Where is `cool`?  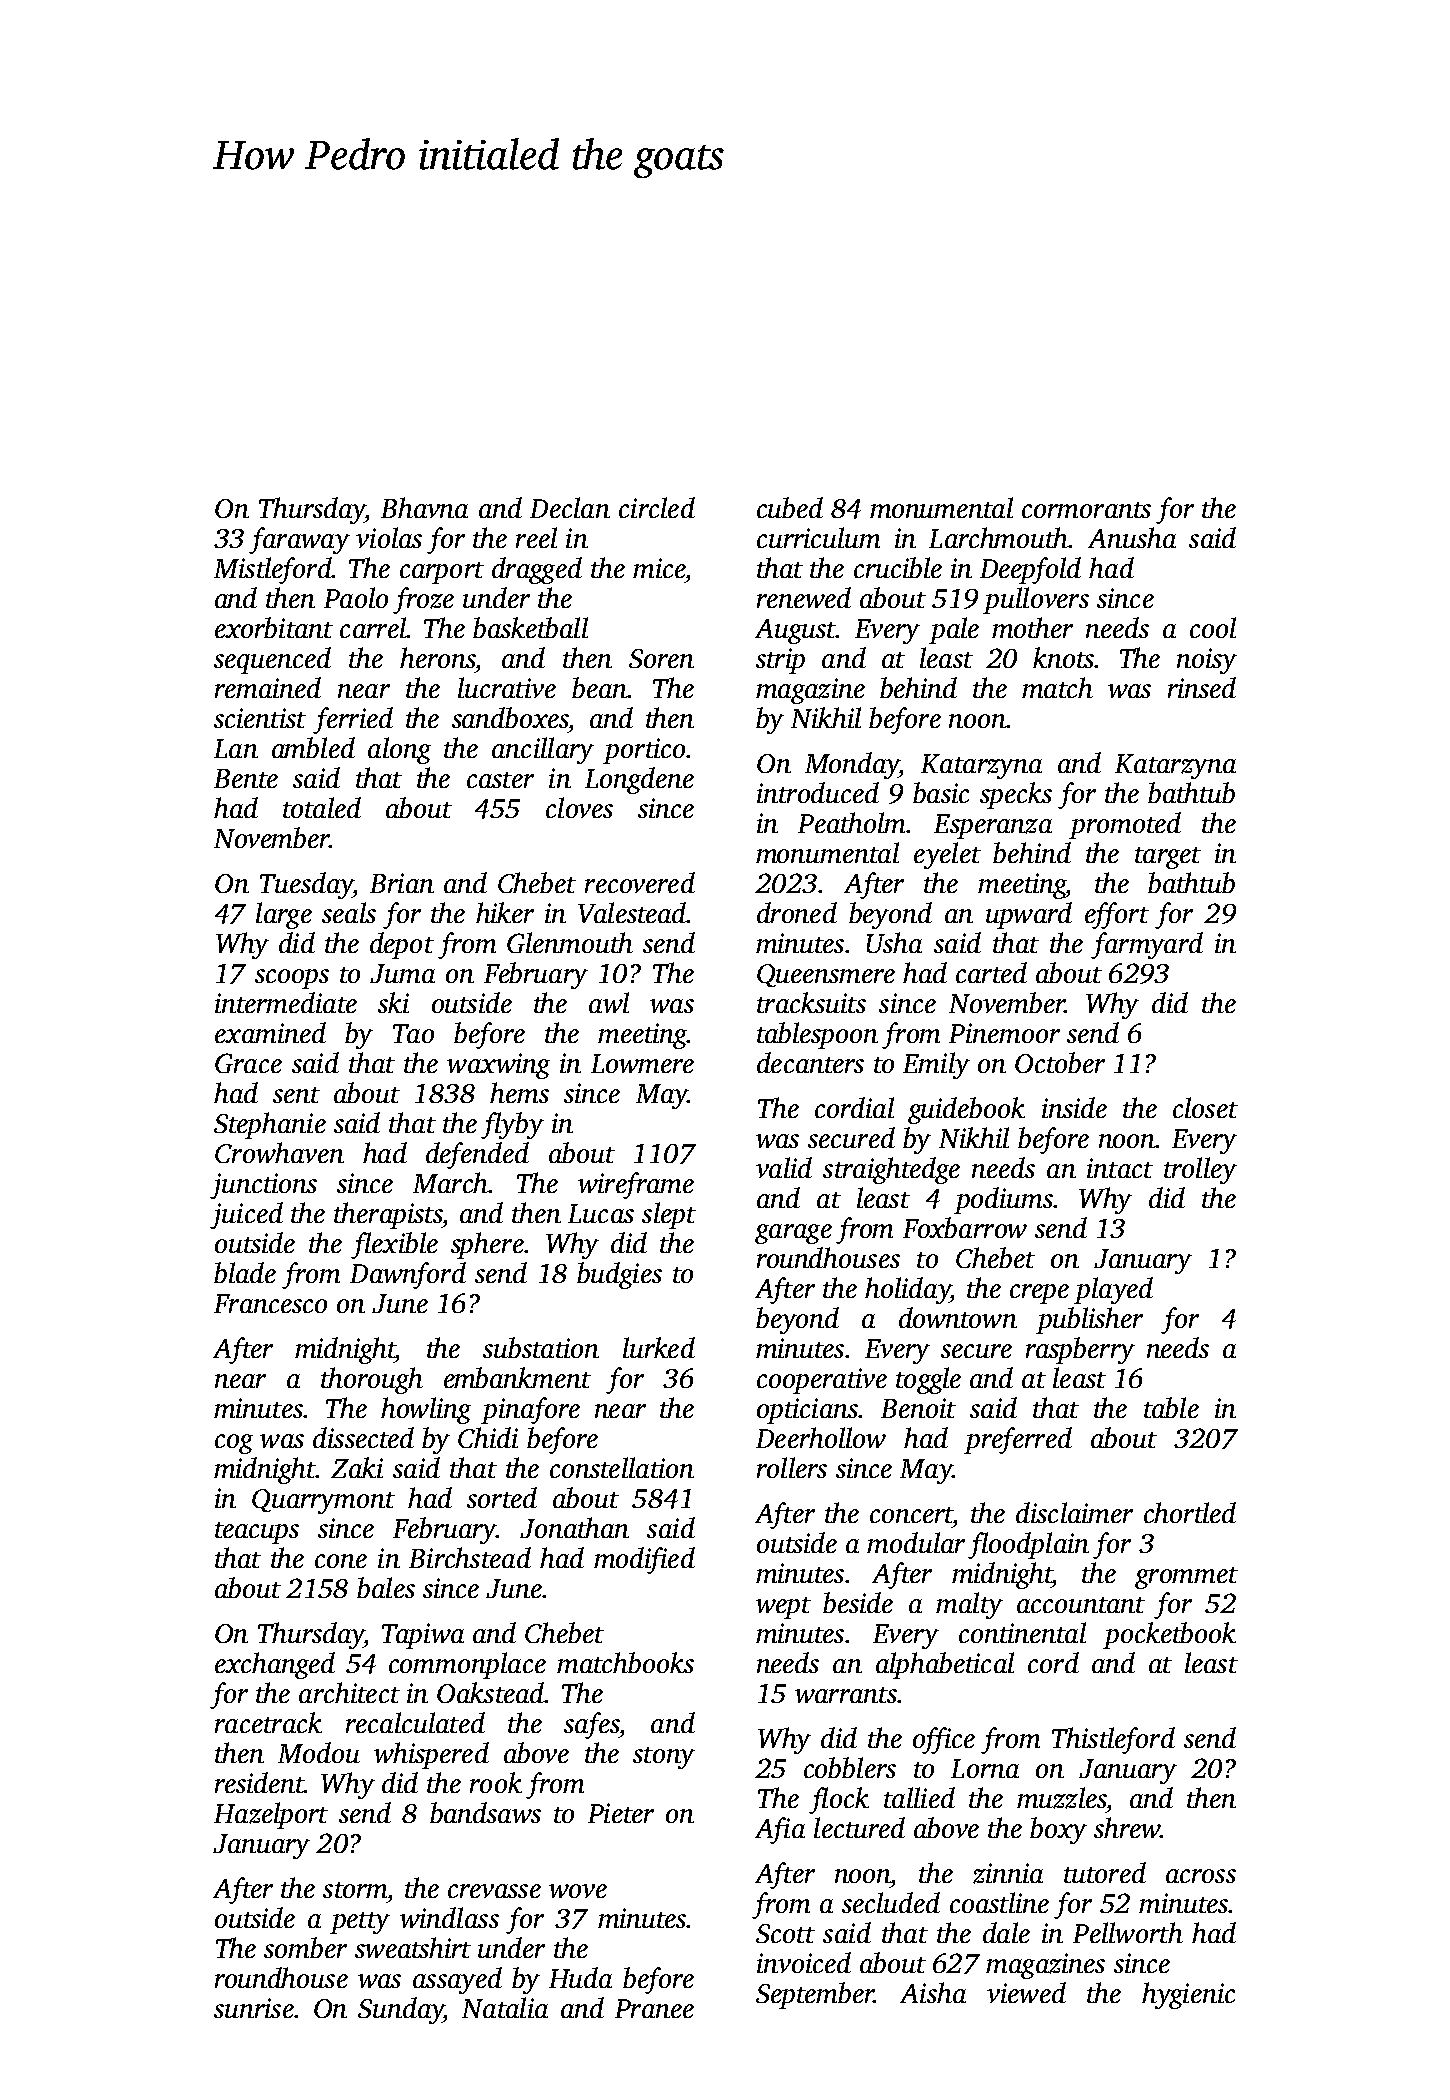
cool is located at coordinates (1213, 627).
